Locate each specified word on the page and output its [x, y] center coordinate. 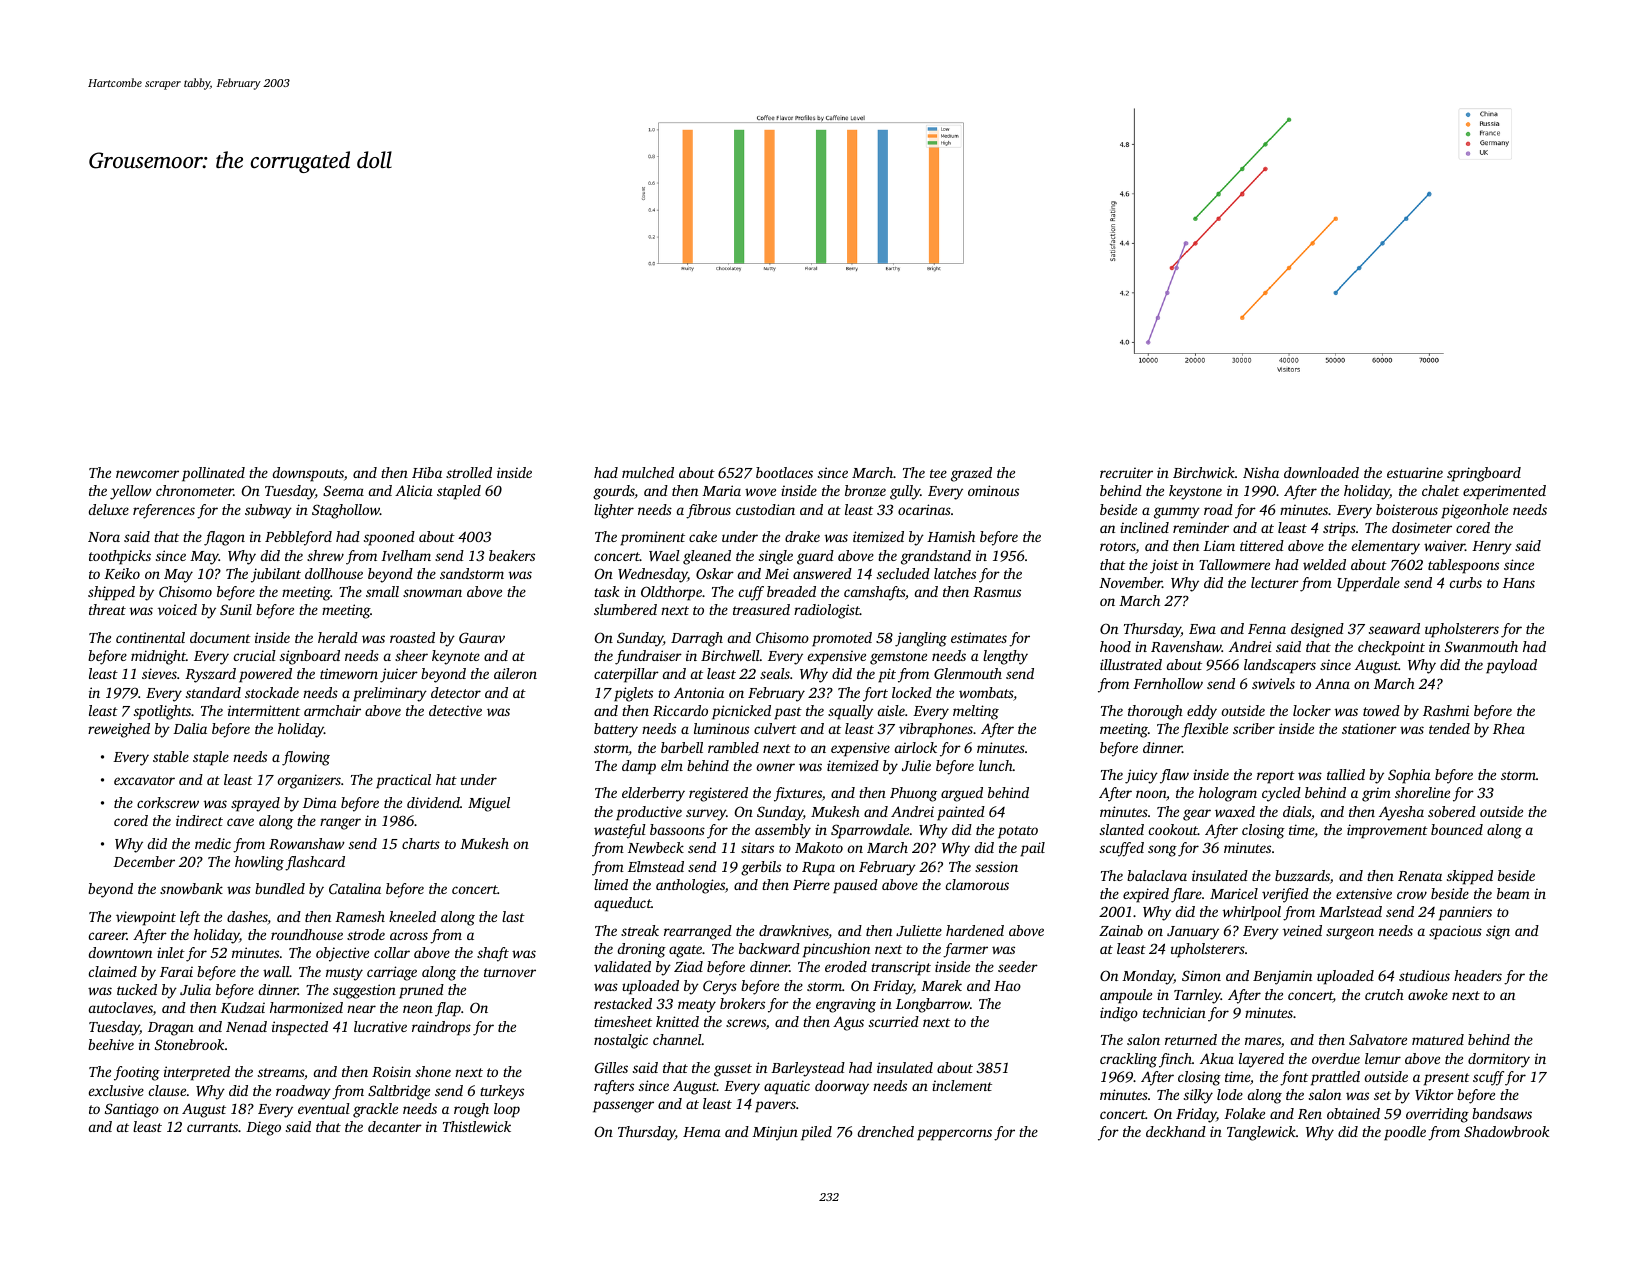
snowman [432, 593]
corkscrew [168, 802]
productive [649, 813]
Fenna [1267, 629]
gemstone [898, 658]
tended [1449, 728]
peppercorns [954, 1135]
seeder [1018, 966]
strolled [469, 472]
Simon [1201, 975]
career [108, 936]
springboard [1484, 474]
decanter [395, 1126]
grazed [971, 474]
